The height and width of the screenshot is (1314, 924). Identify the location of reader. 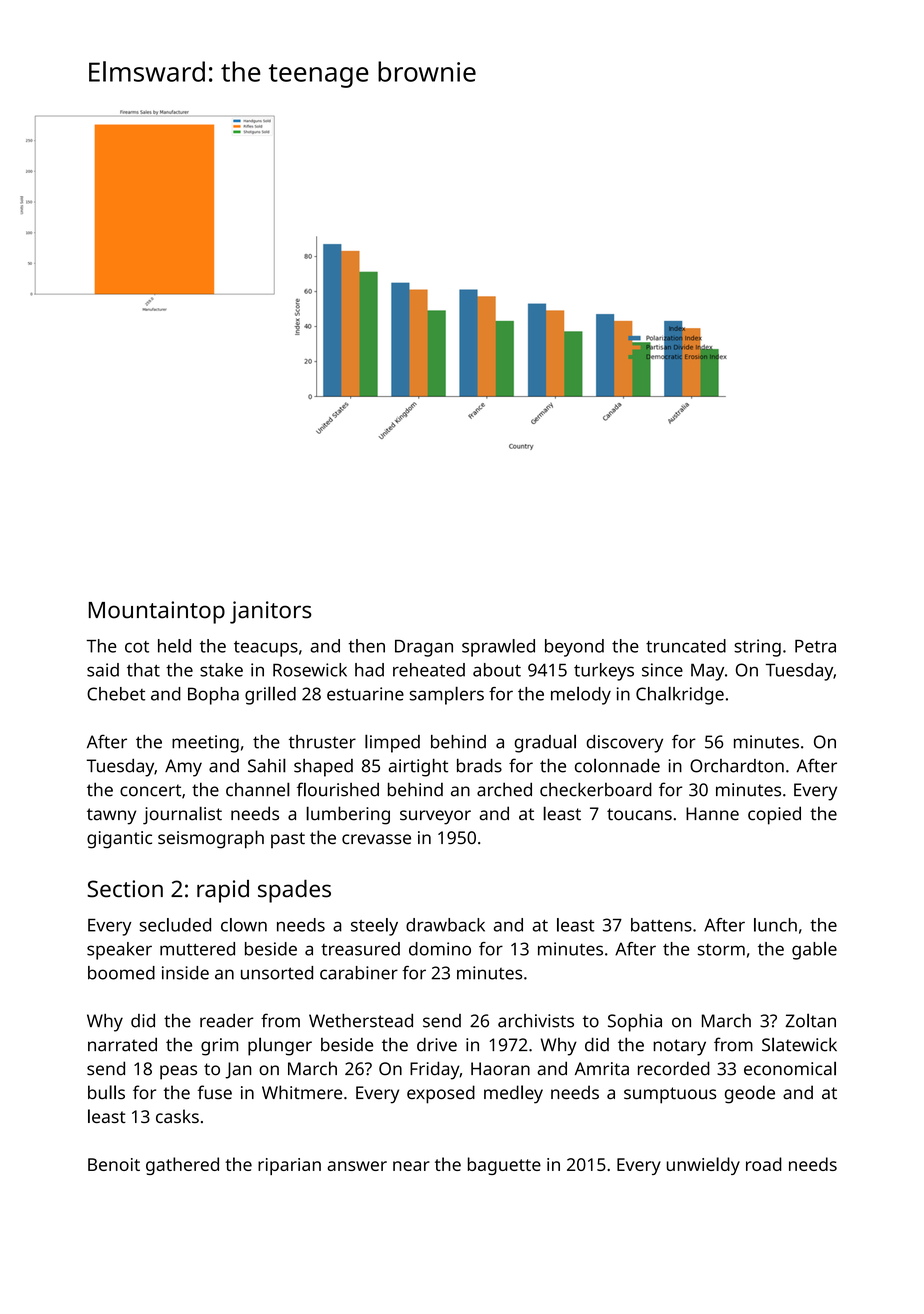
(227, 1021).
